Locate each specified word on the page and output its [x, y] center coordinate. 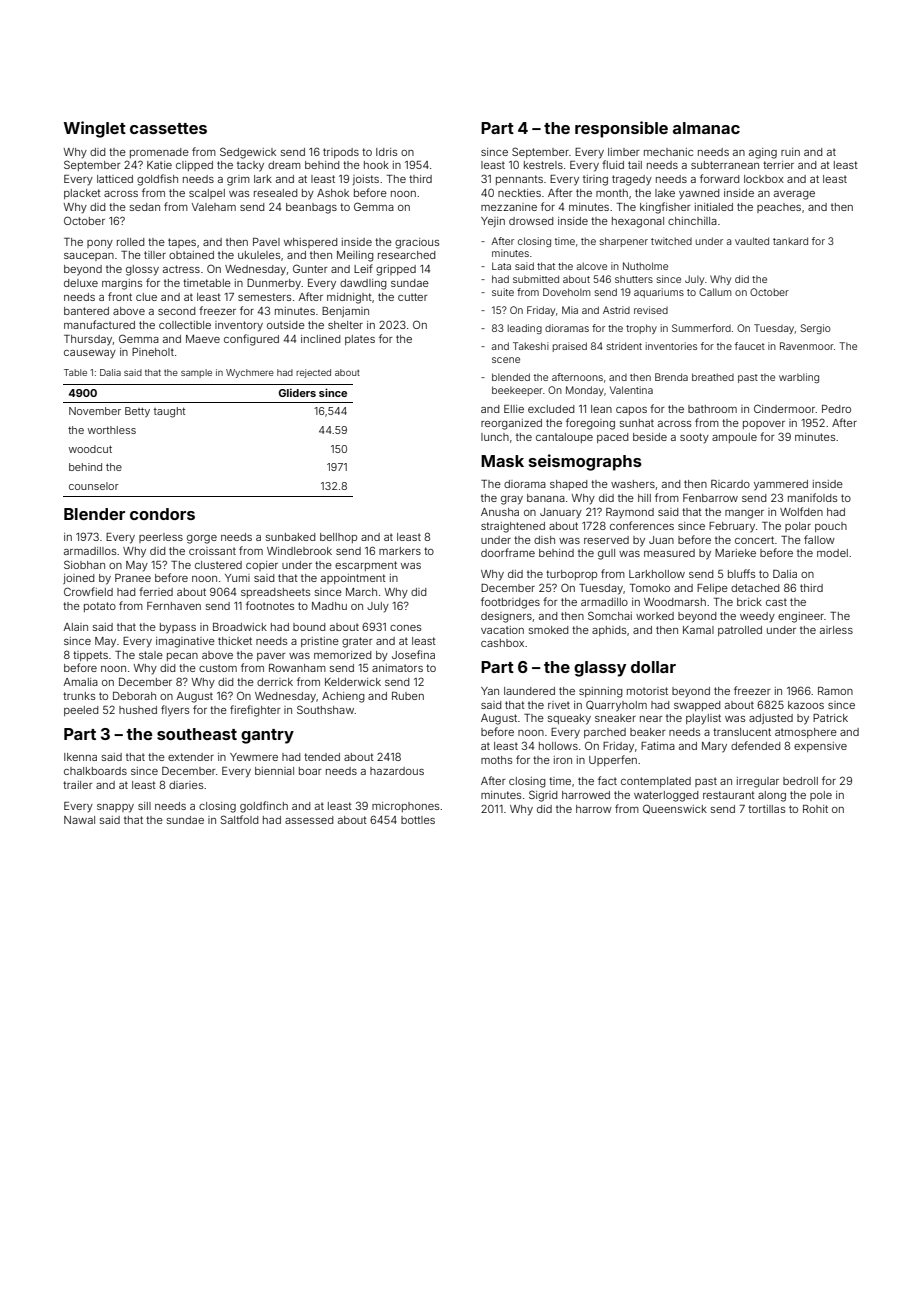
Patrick [830, 718]
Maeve [203, 339]
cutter [412, 297]
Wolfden [801, 511]
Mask [502, 461]
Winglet [95, 129]
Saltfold [240, 819]
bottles [418, 820]
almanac [706, 128]
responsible [621, 129]
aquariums [659, 293]
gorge [202, 539]
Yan [490, 691]
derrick [275, 682]
